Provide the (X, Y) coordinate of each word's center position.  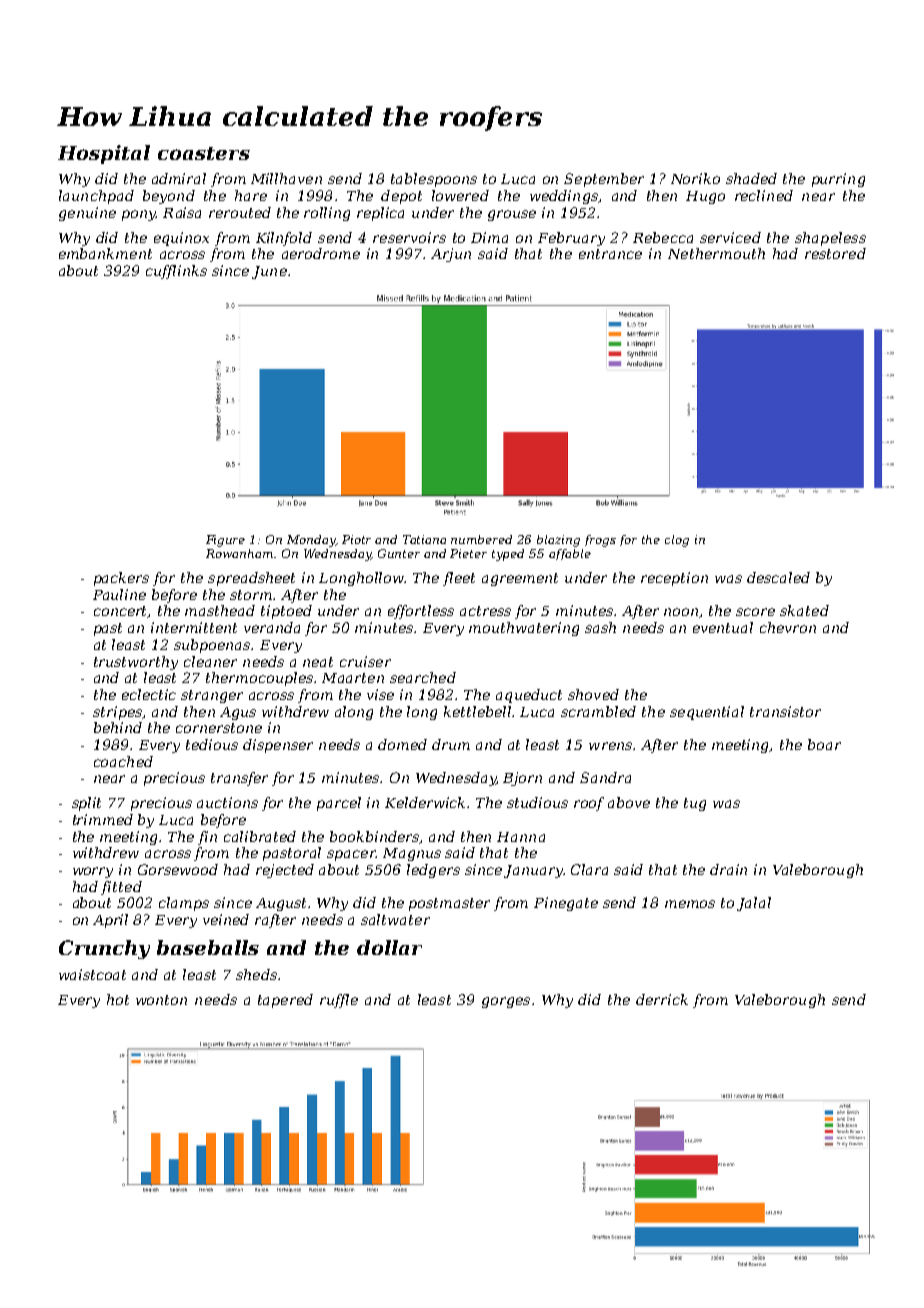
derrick (662, 999)
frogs (600, 541)
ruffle (339, 1001)
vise (380, 694)
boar (824, 744)
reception (674, 579)
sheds (256, 974)
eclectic (149, 694)
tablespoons (434, 180)
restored (835, 253)
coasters (204, 153)
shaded (751, 178)
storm (251, 595)
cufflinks (176, 272)
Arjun (451, 255)
